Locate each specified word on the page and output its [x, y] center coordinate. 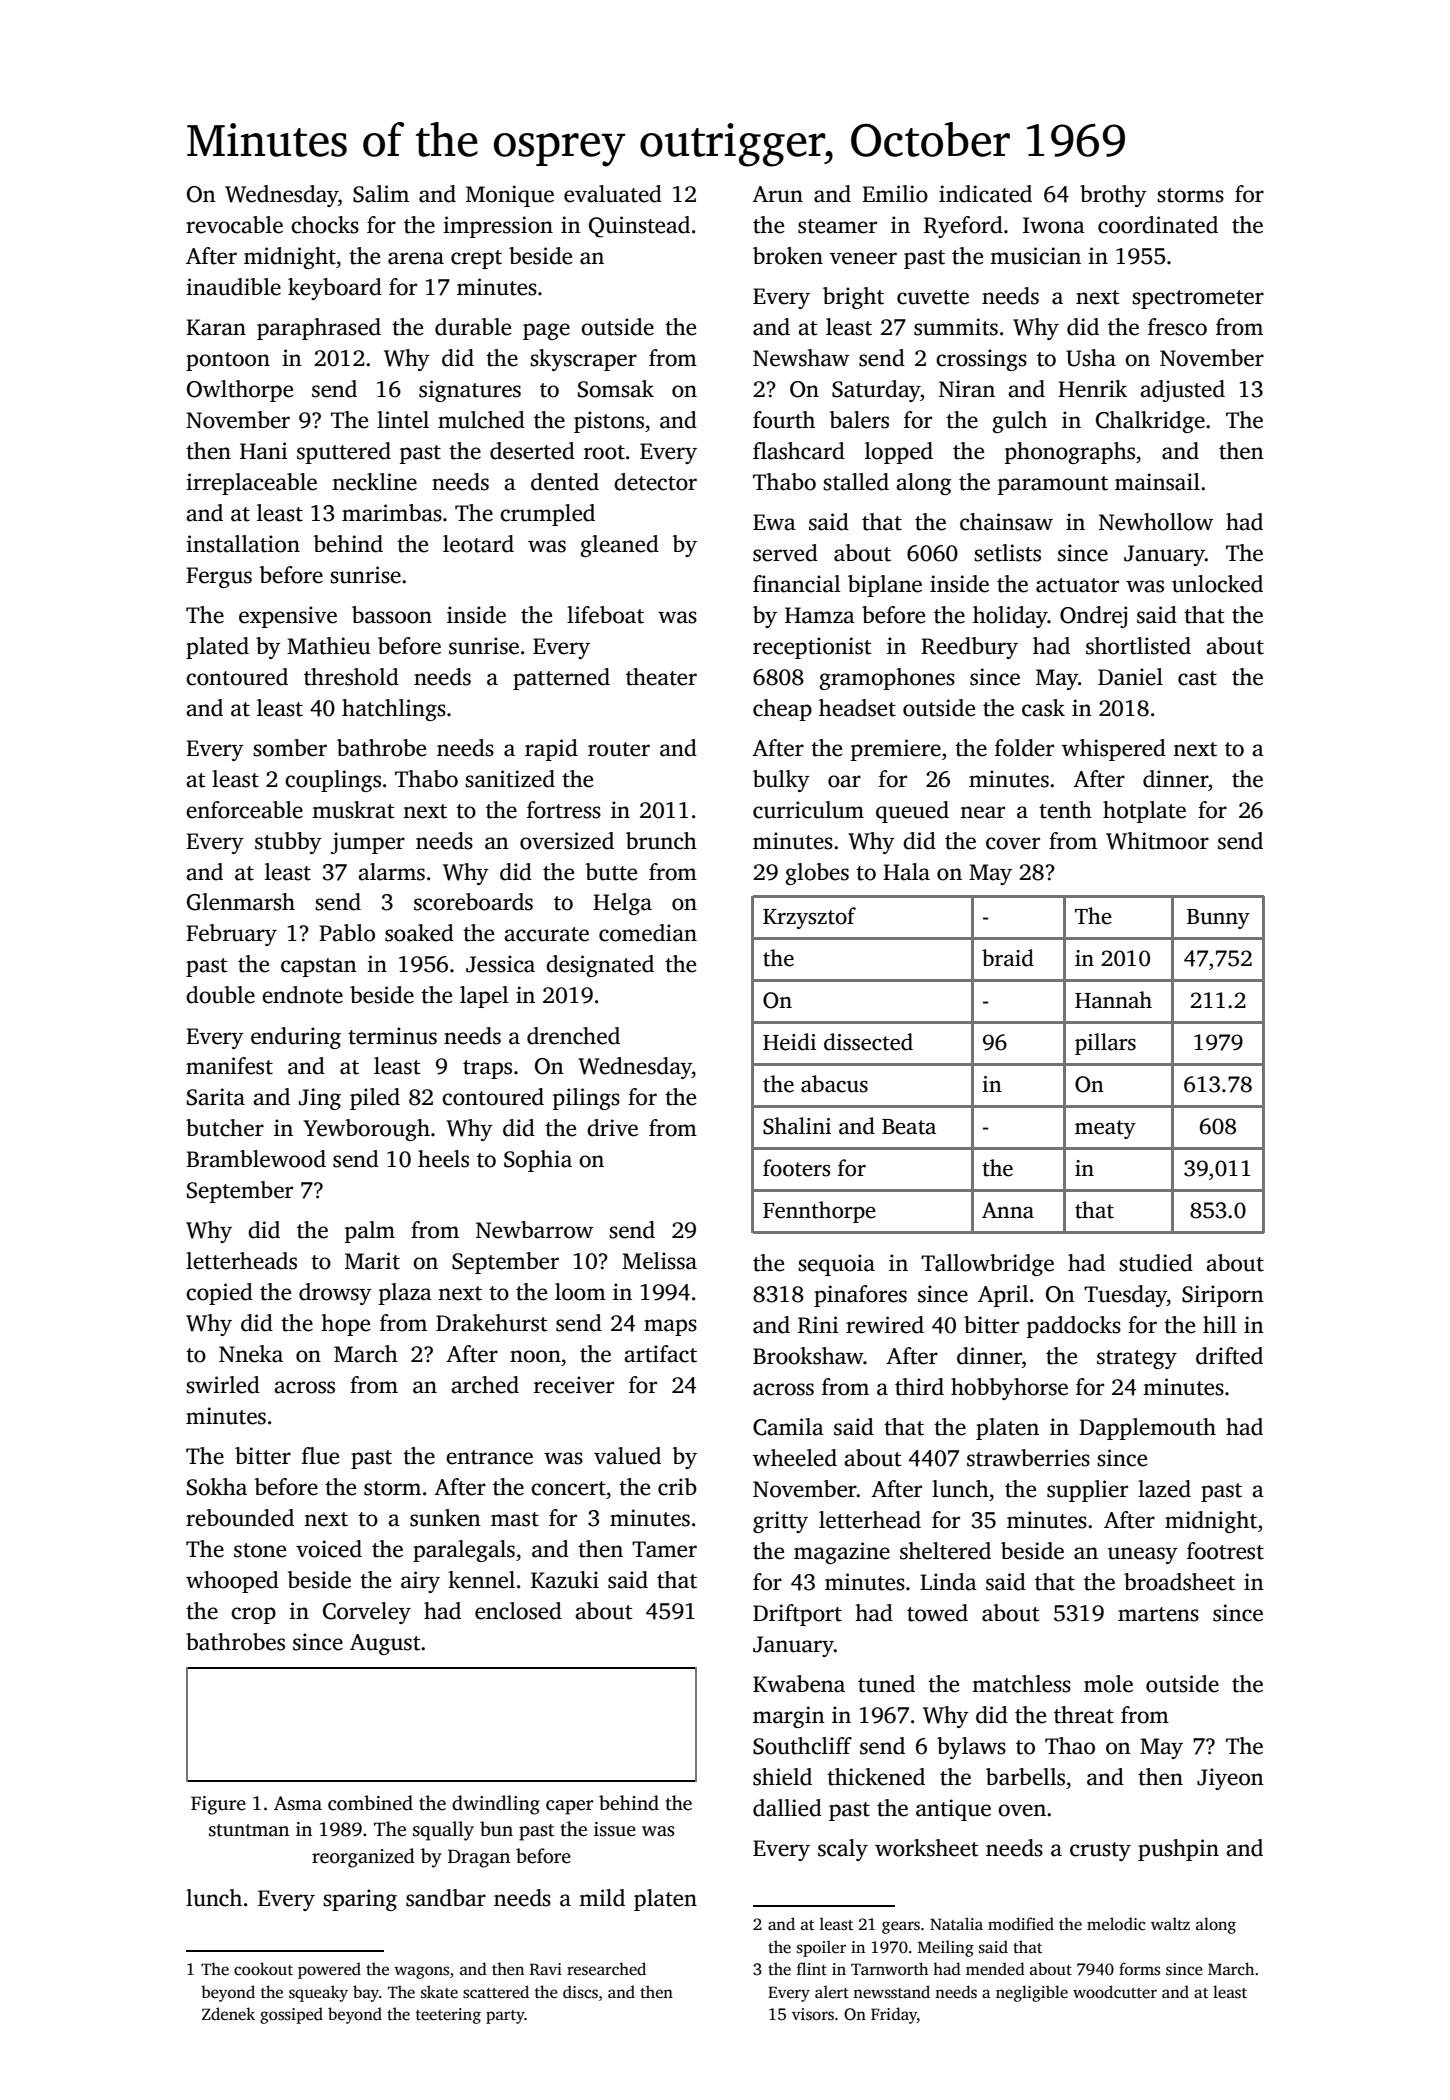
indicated [985, 194]
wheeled [795, 1458]
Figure [218, 1805]
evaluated [613, 194]
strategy [1137, 1359]
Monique [510, 196]
